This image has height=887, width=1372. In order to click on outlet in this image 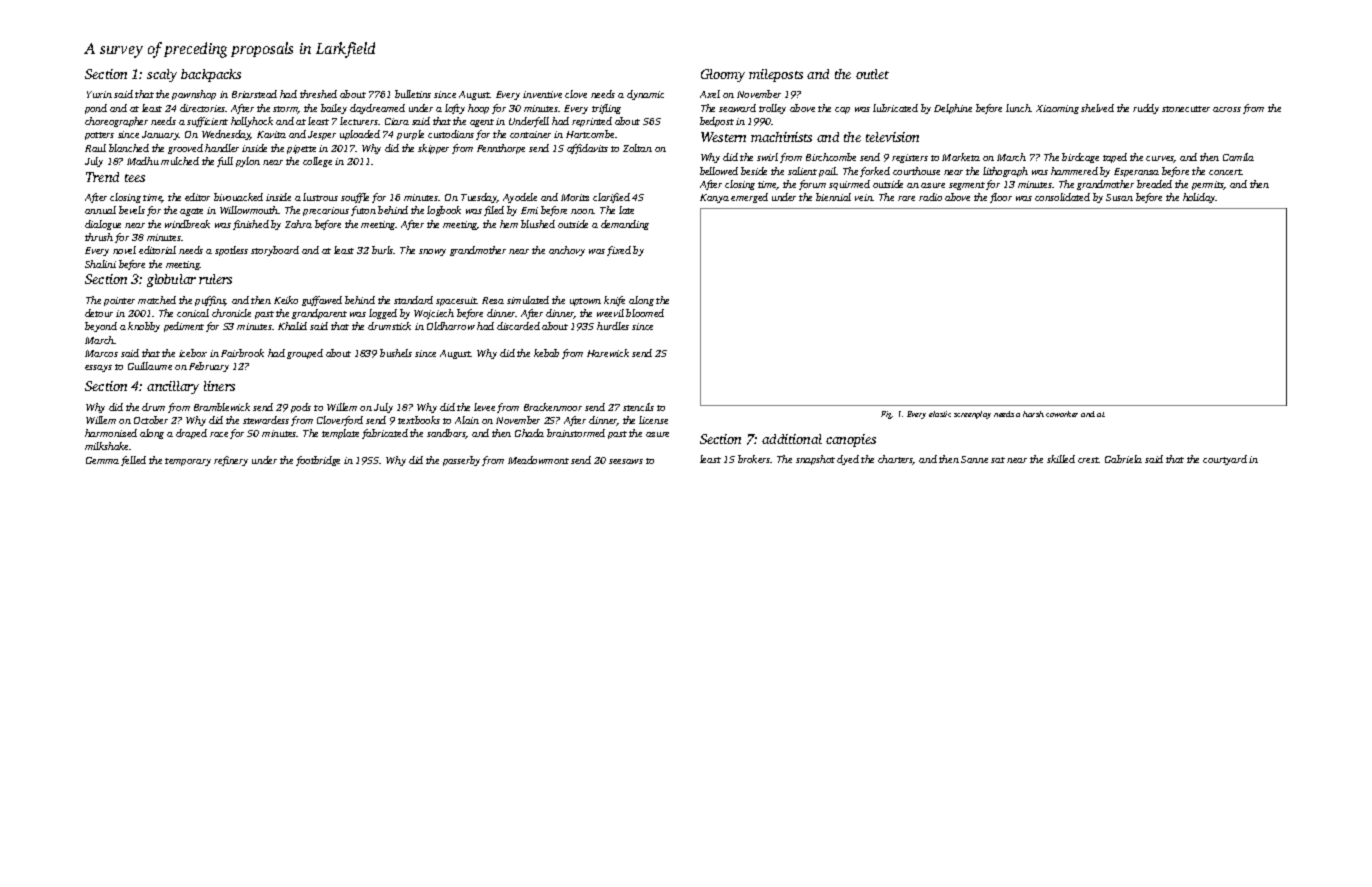, I will do `click(872, 74)`.
